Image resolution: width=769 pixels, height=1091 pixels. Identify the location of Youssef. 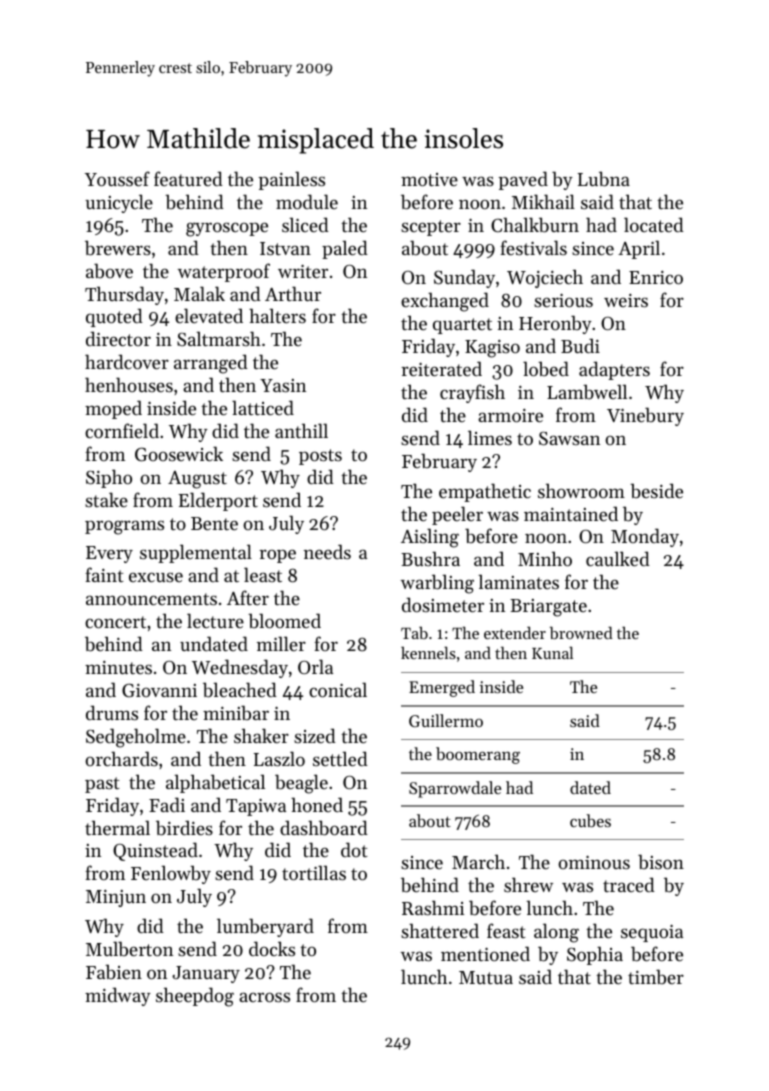
(117, 178).
